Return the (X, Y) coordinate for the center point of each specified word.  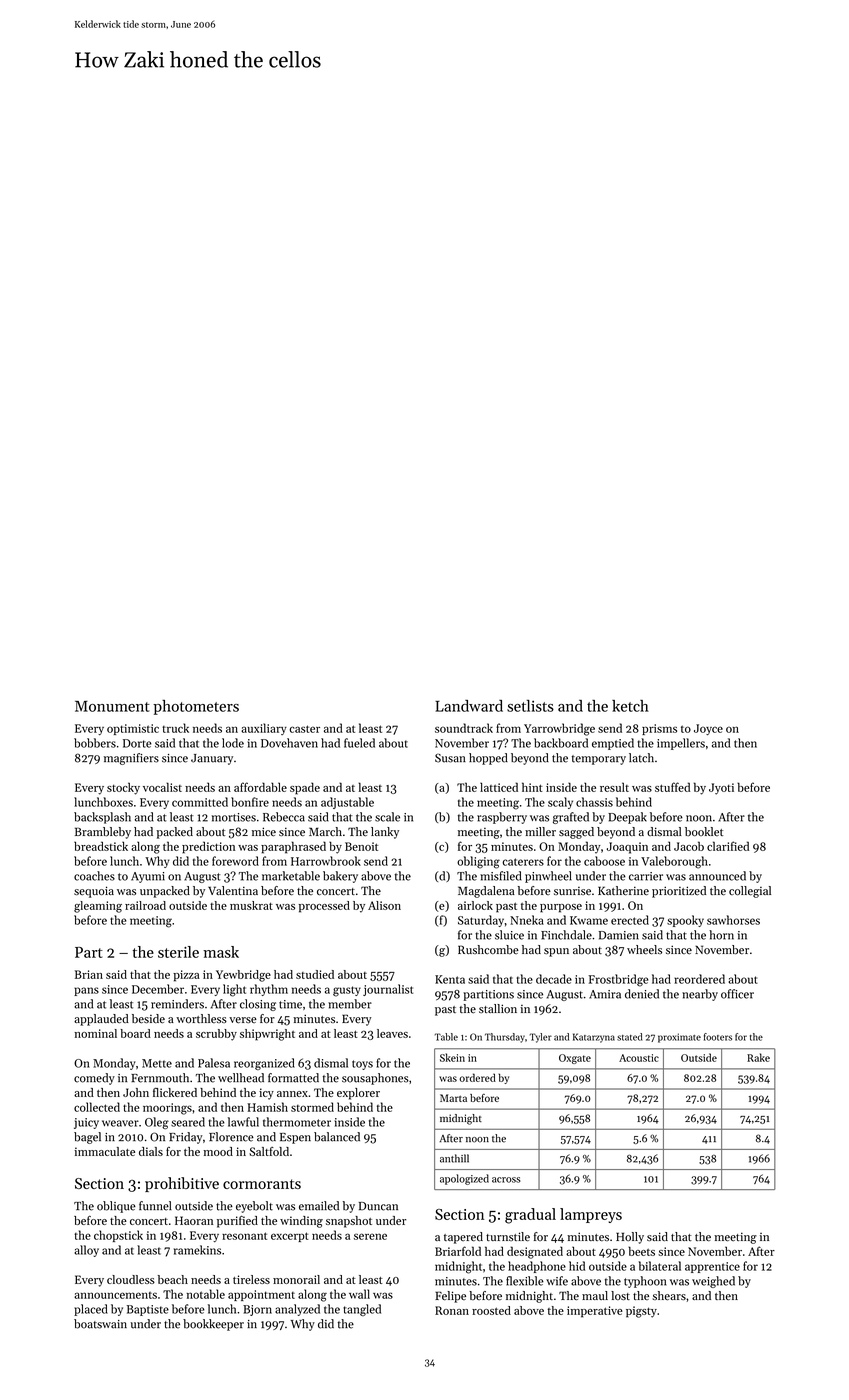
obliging (478, 862)
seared (188, 1122)
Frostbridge (619, 980)
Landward (469, 706)
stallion (498, 1008)
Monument (112, 706)
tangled (362, 1310)
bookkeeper (213, 1325)
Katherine (623, 891)
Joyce (708, 729)
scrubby (216, 1035)
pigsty (641, 1312)
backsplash (102, 818)
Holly (630, 1238)
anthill (454, 1158)
